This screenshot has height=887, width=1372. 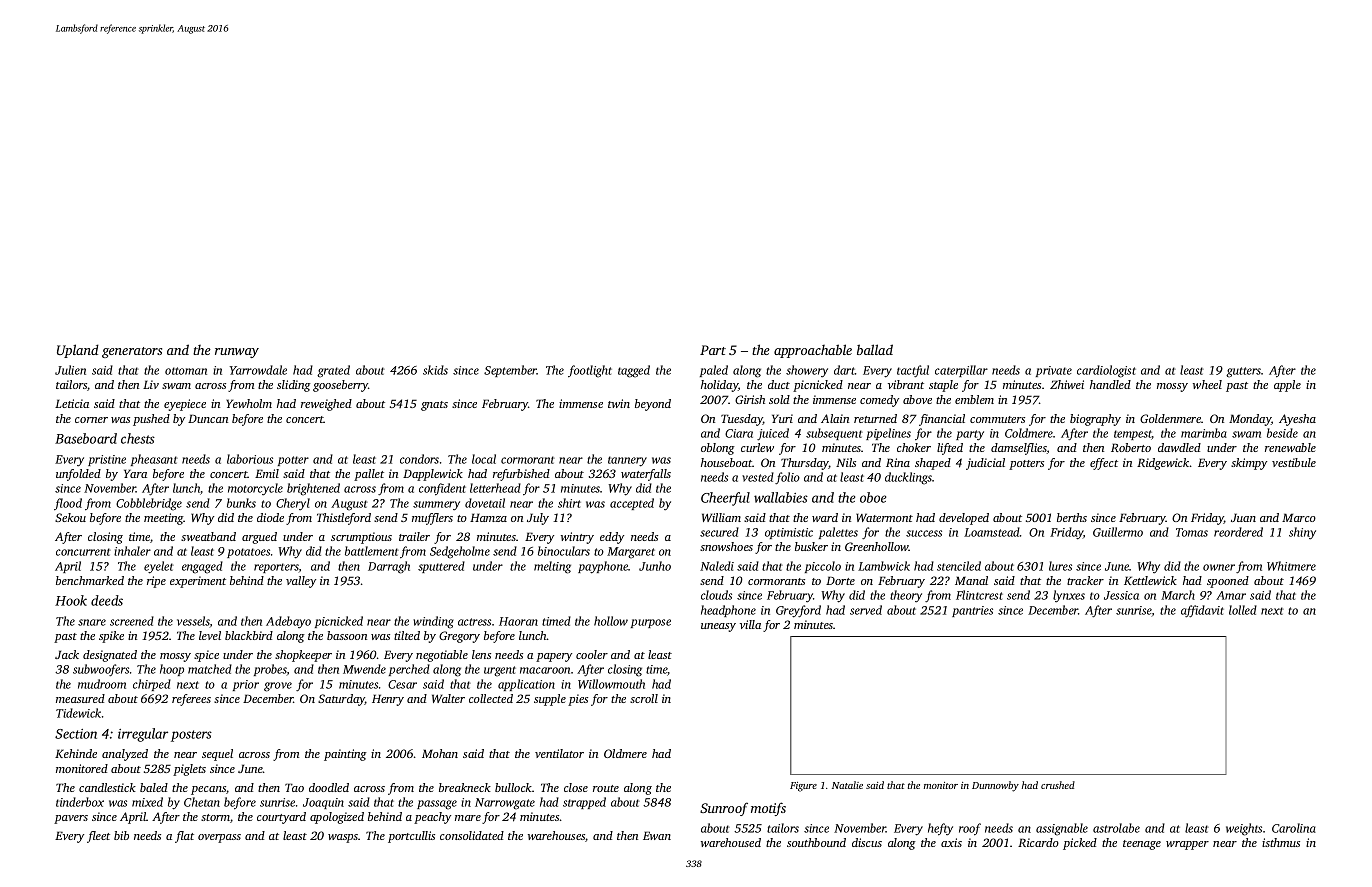 I want to click on Haoran, so click(x=518, y=621).
